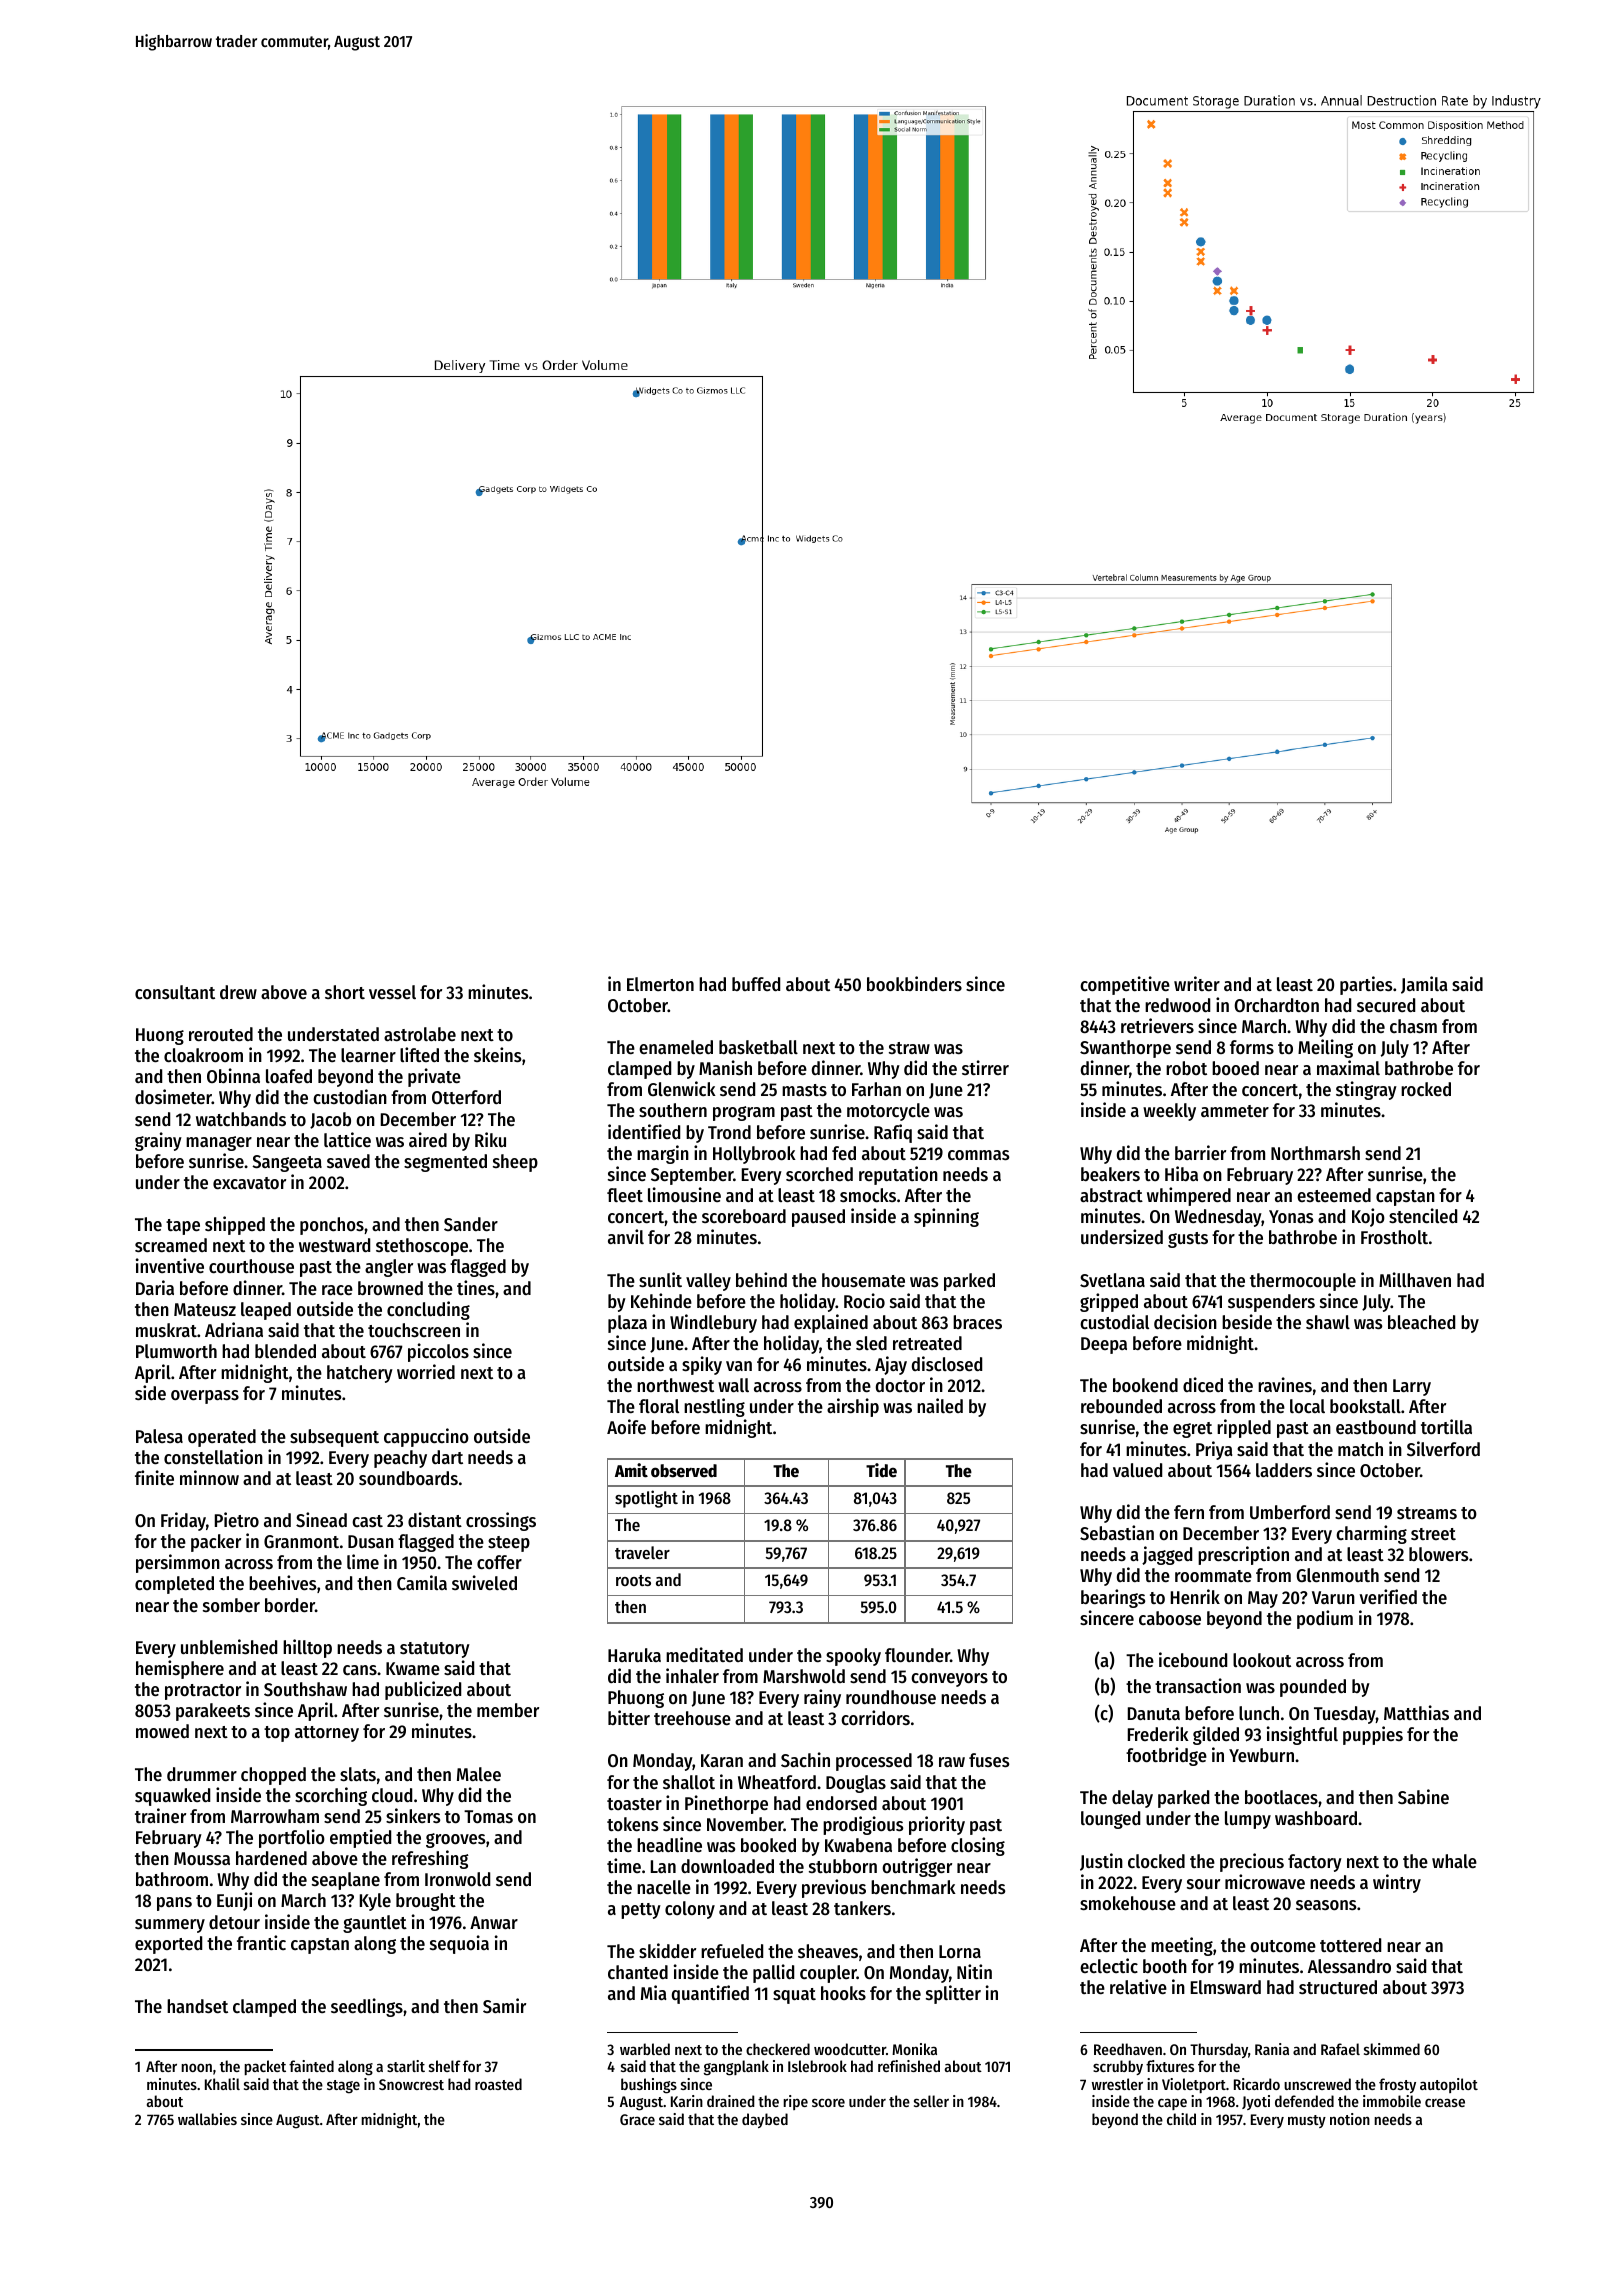 The width and height of the screenshot is (1620, 2292). Describe the element at coordinates (1235, 1111) in the screenshot. I see `ammeter` at that location.
